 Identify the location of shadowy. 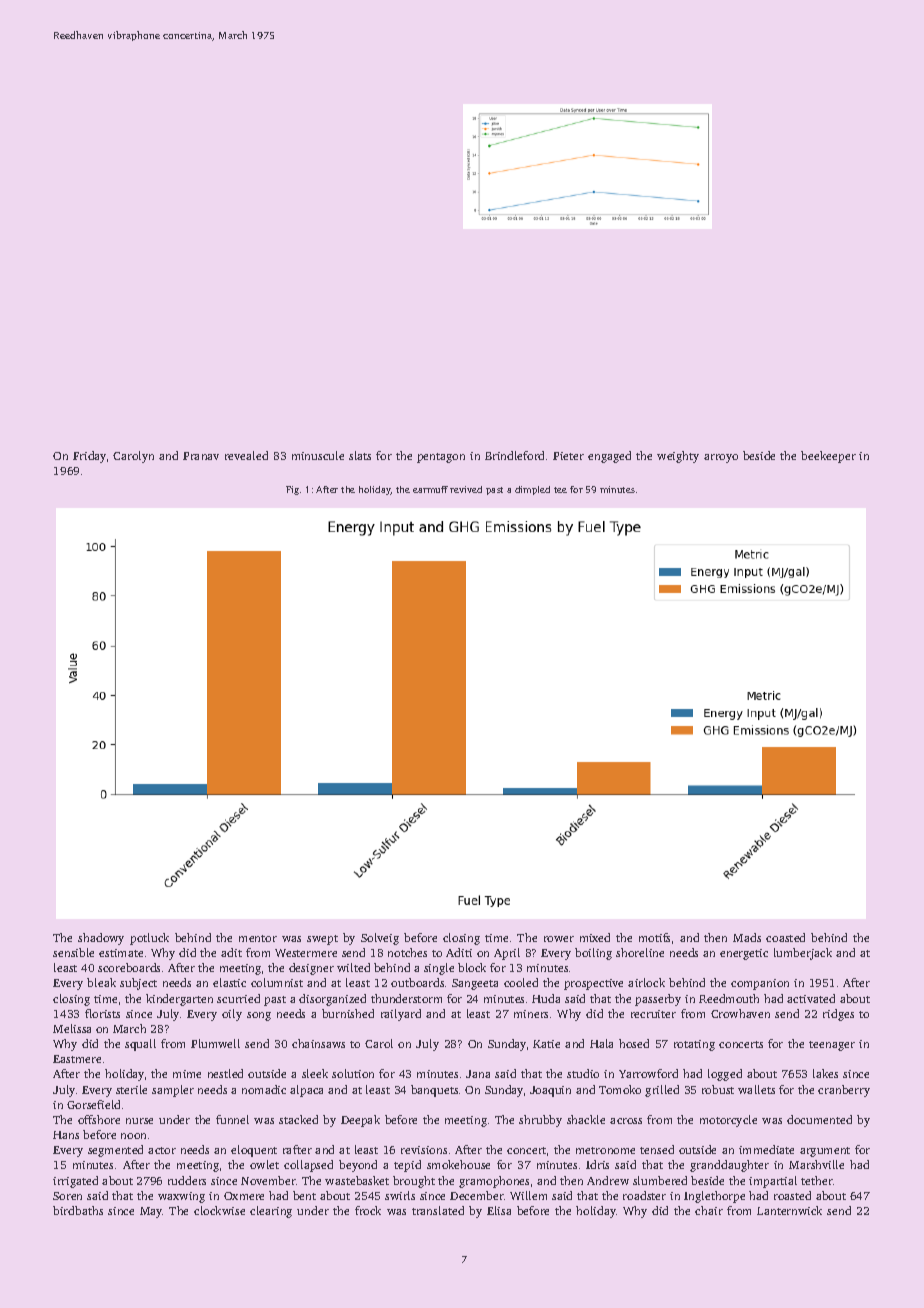
(101, 939).
